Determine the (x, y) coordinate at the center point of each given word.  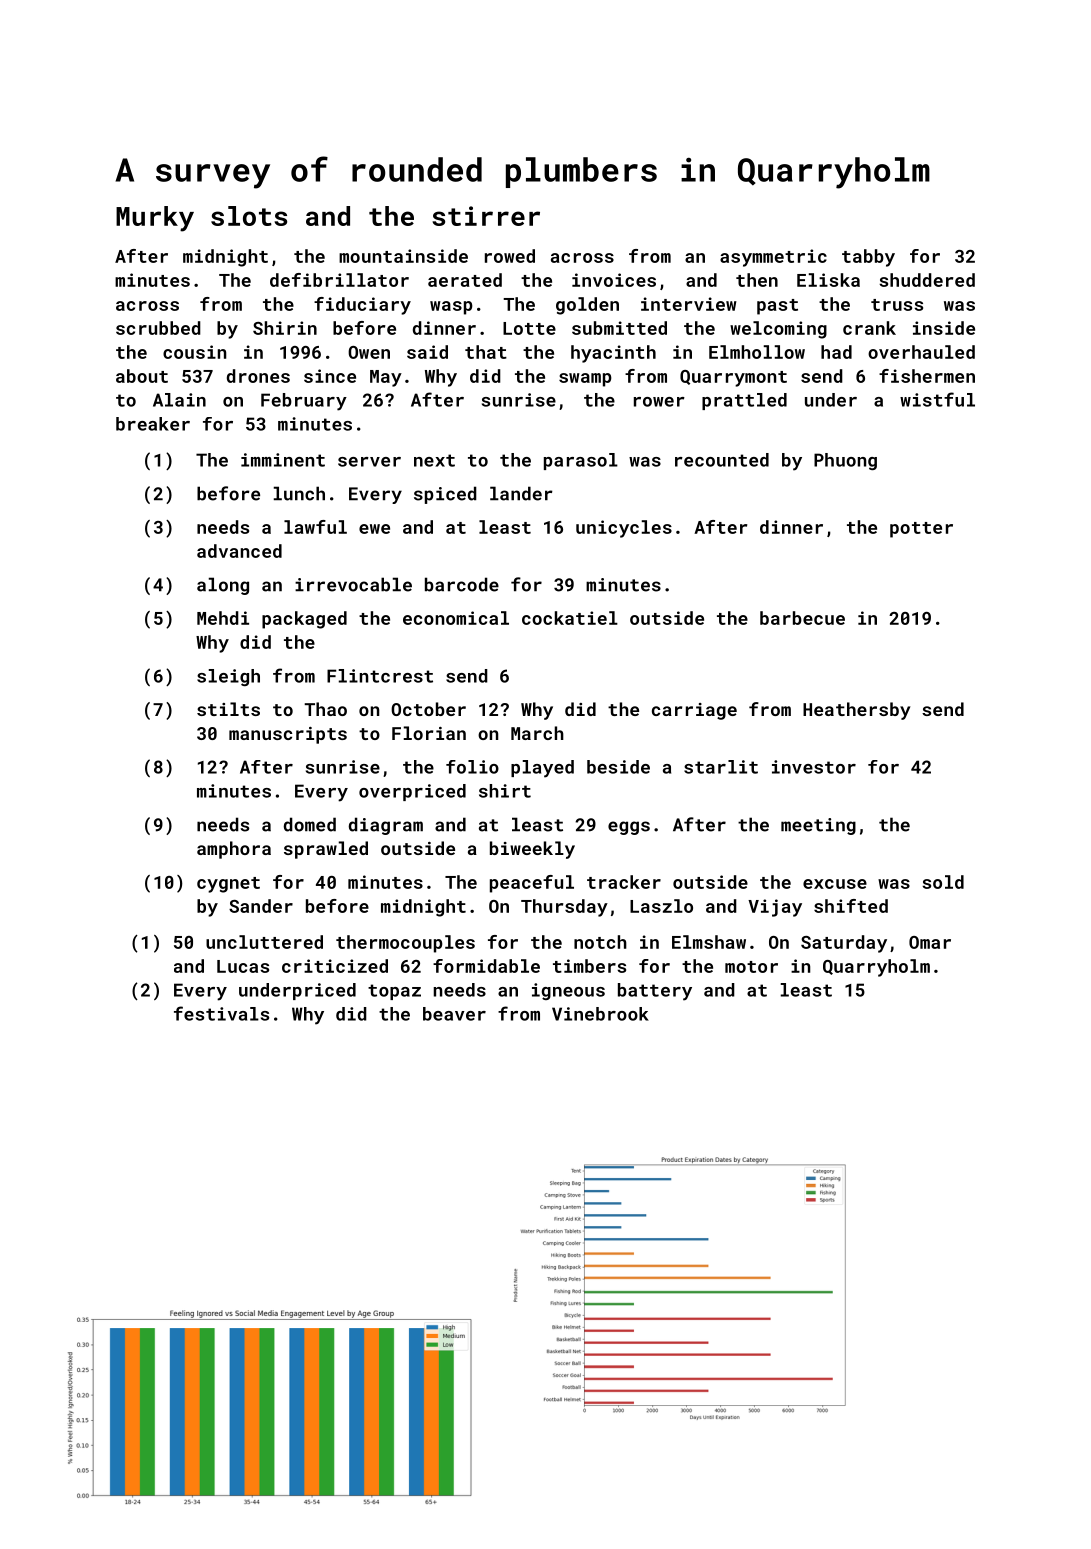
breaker (153, 424)
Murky (155, 219)
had (836, 352)
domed (310, 824)
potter (921, 530)
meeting (818, 826)
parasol (581, 461)
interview (689, 304)
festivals (221, 1013)
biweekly (532, 850)
